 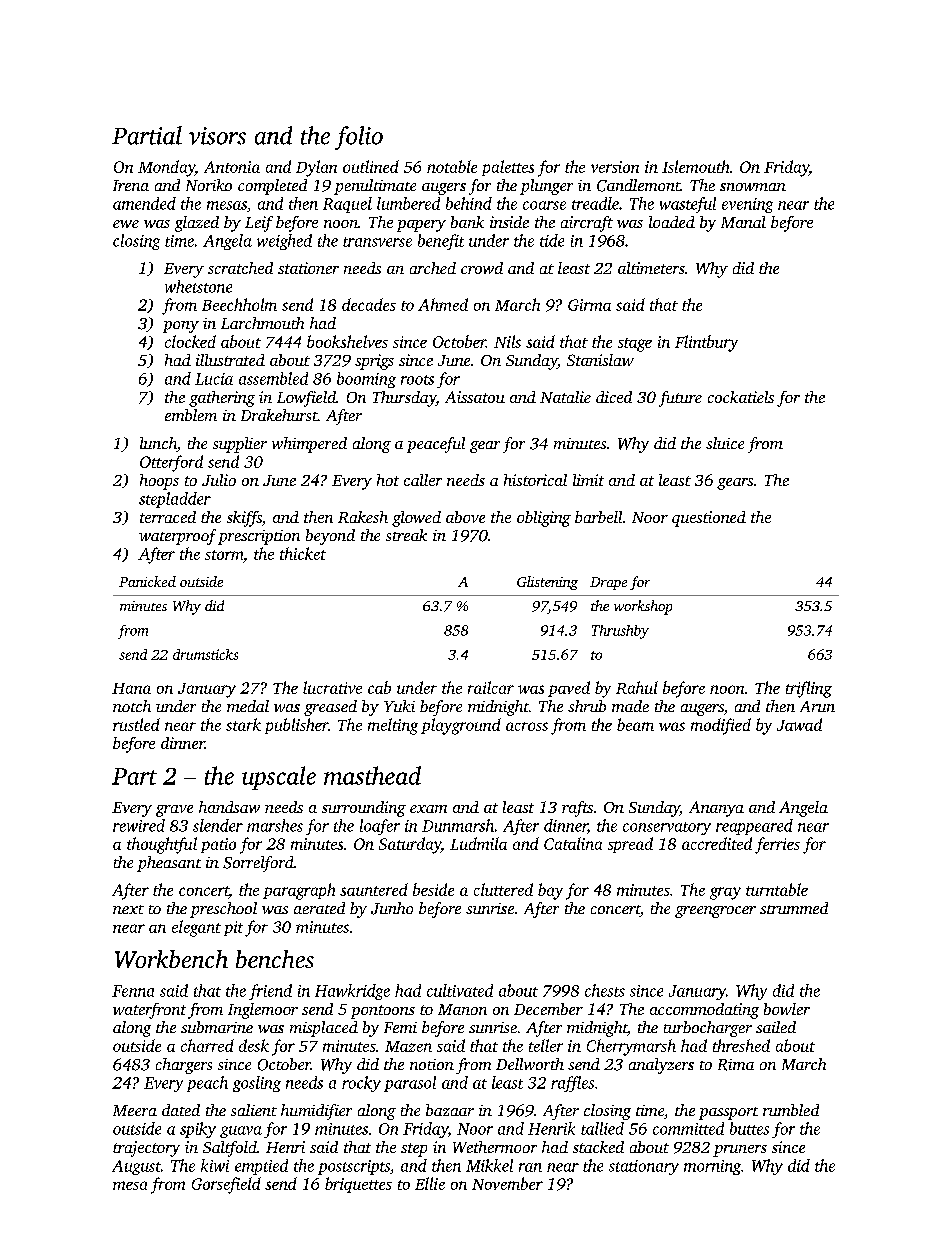 I want to click on November, so click(x=507, y=1183).
